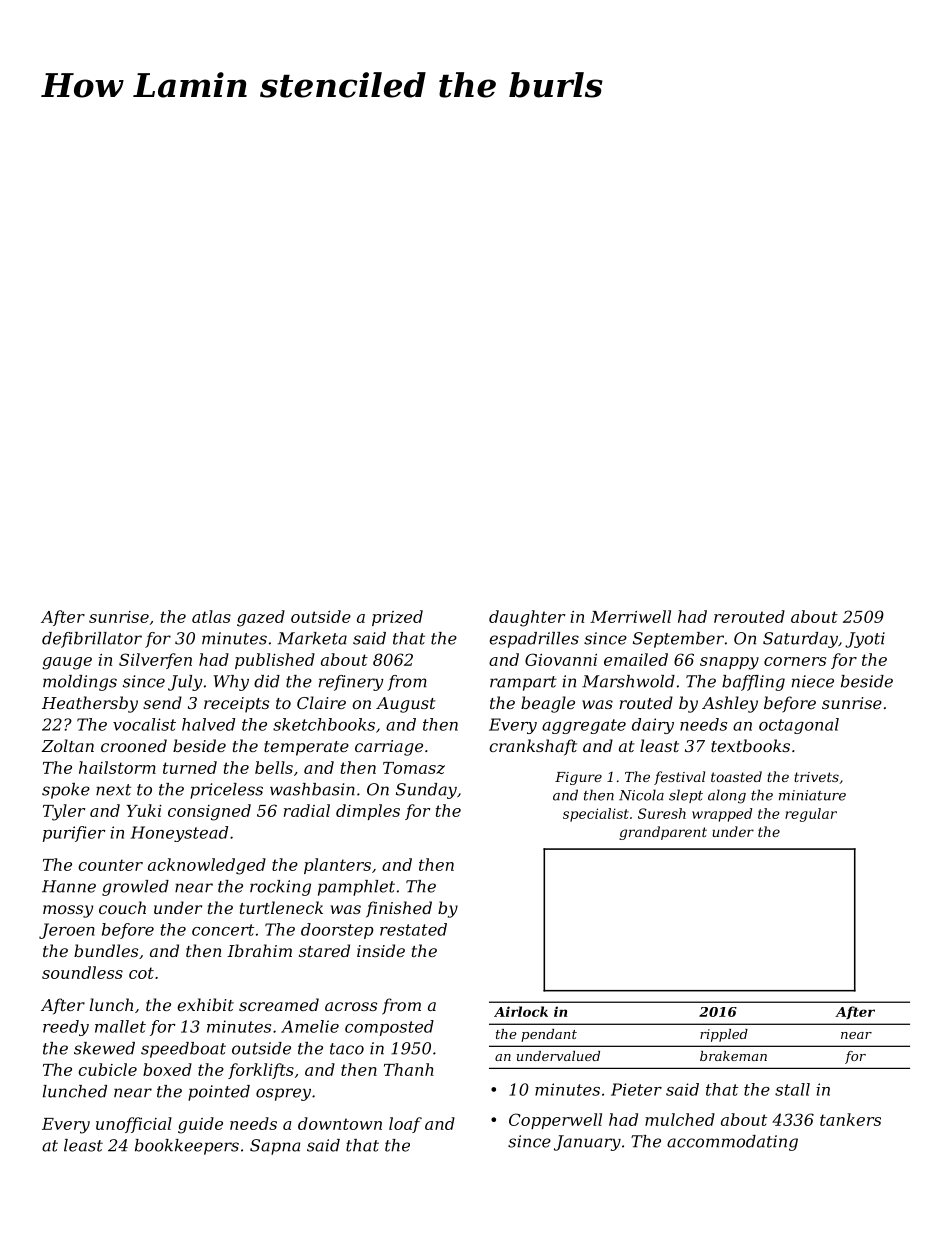 The width and height of the screenshot is (952, 1233). Describe the element at coordinates (275, 1147) in the screenshot. I see `Sapna` at that location.
